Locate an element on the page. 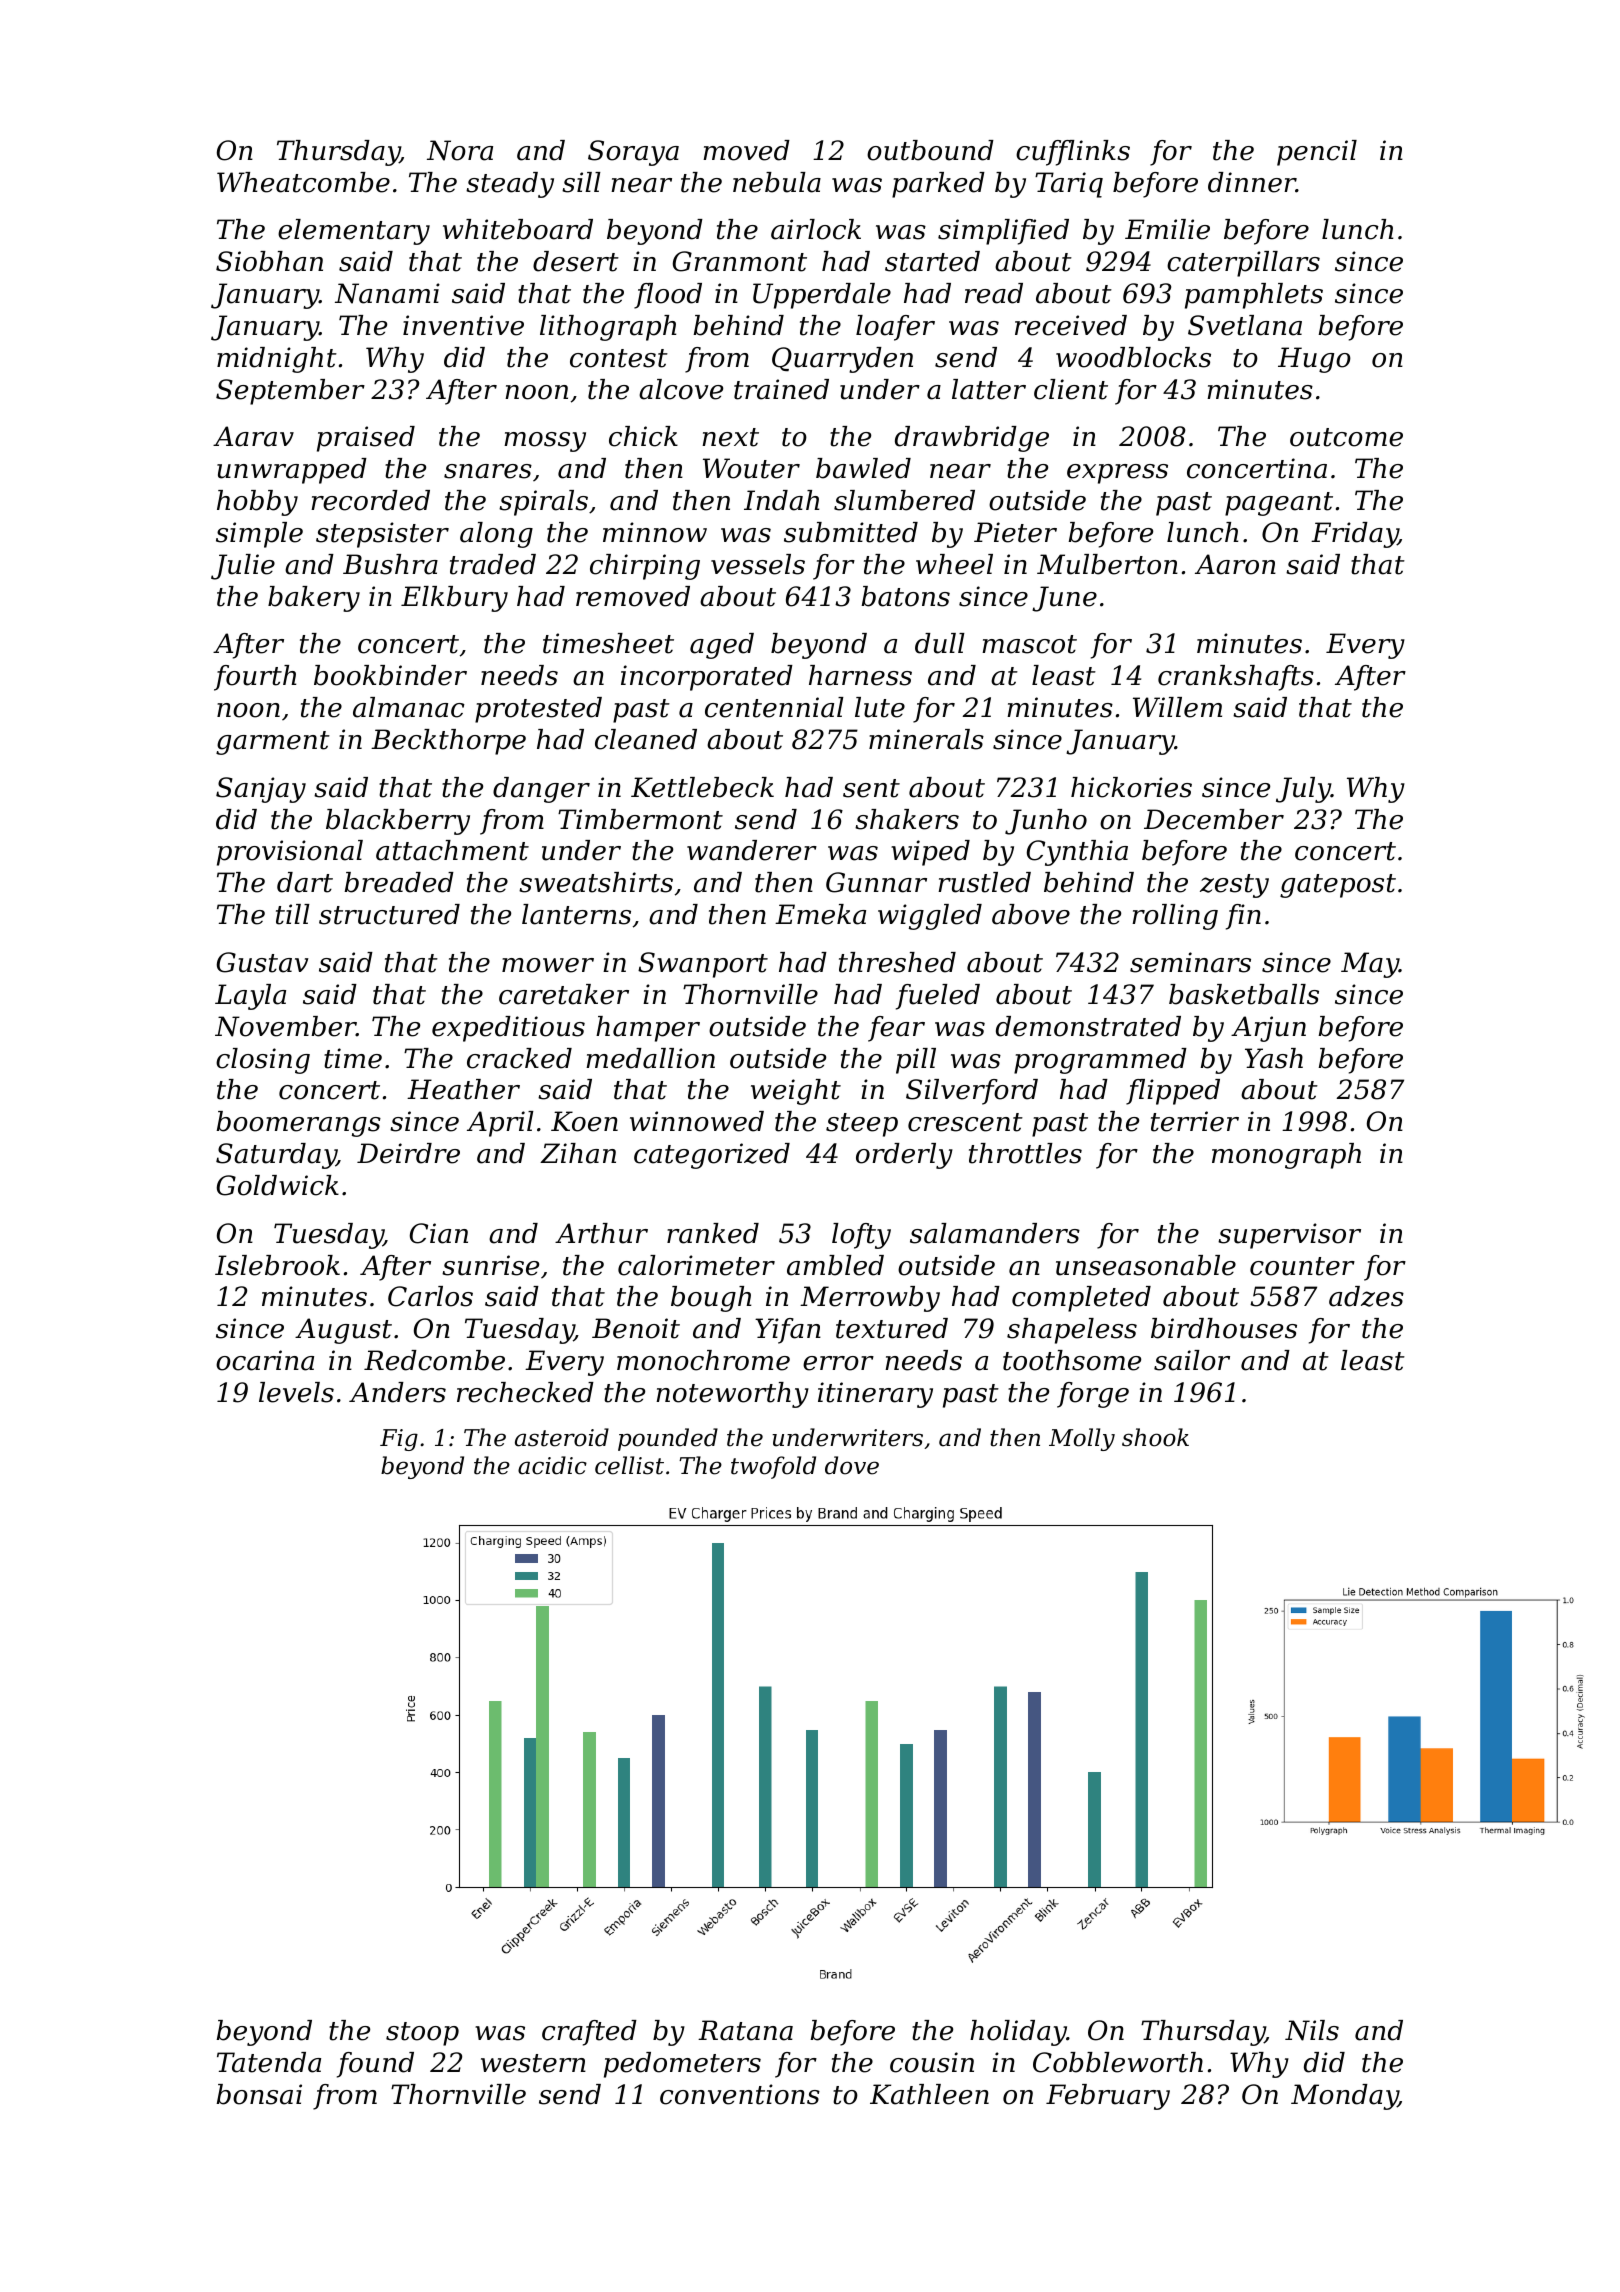  outbound is located at coordinates (930, 150).
